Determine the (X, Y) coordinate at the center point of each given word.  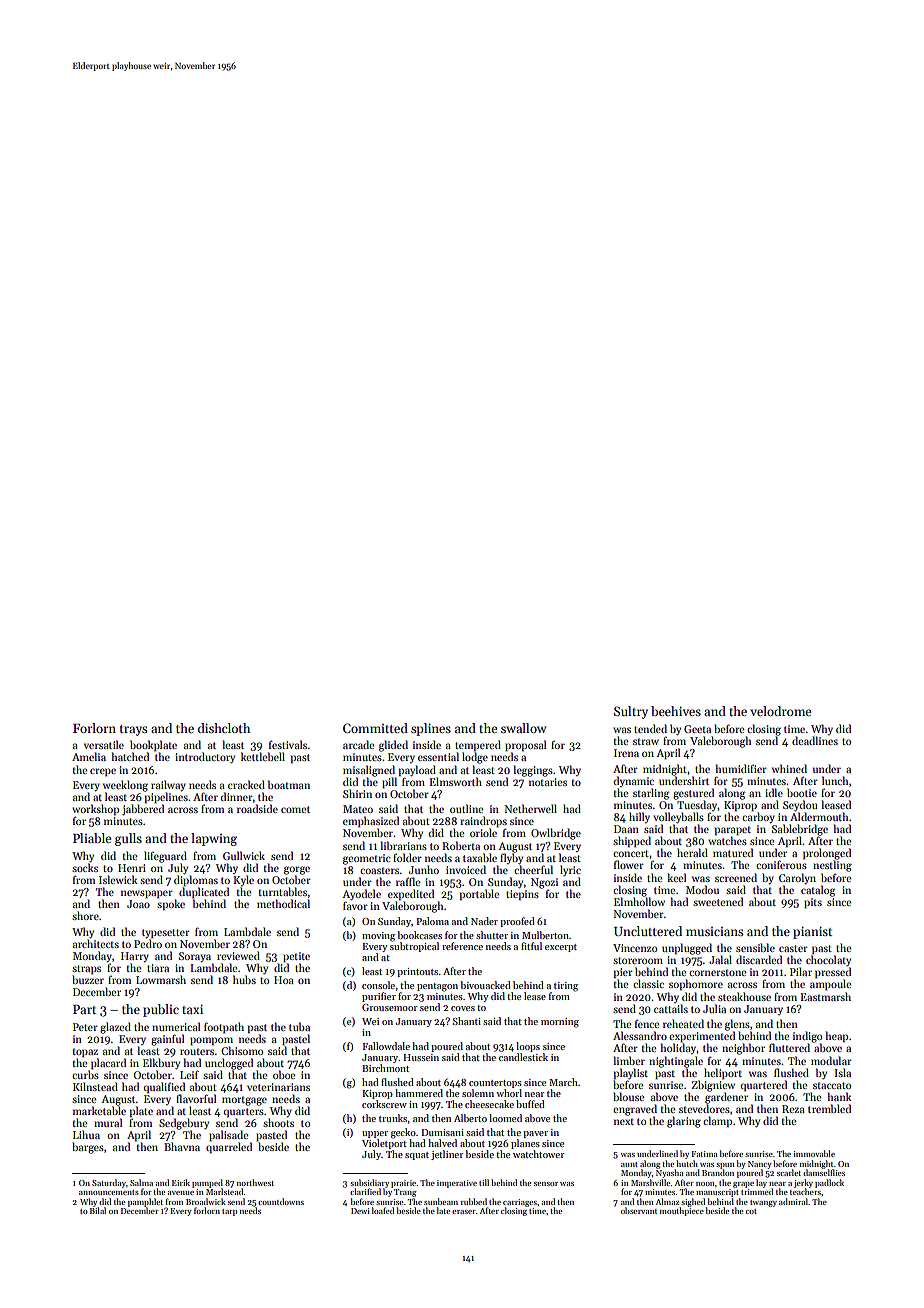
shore (85, 915)
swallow (523, 728)
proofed (517, 922)
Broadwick (206, 1201)
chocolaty (828, 960)
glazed (115, 1028)
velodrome (780, 711)
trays (133, 730)
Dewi (360, 1211)
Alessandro (640, 1035)
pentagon (437, 987)
